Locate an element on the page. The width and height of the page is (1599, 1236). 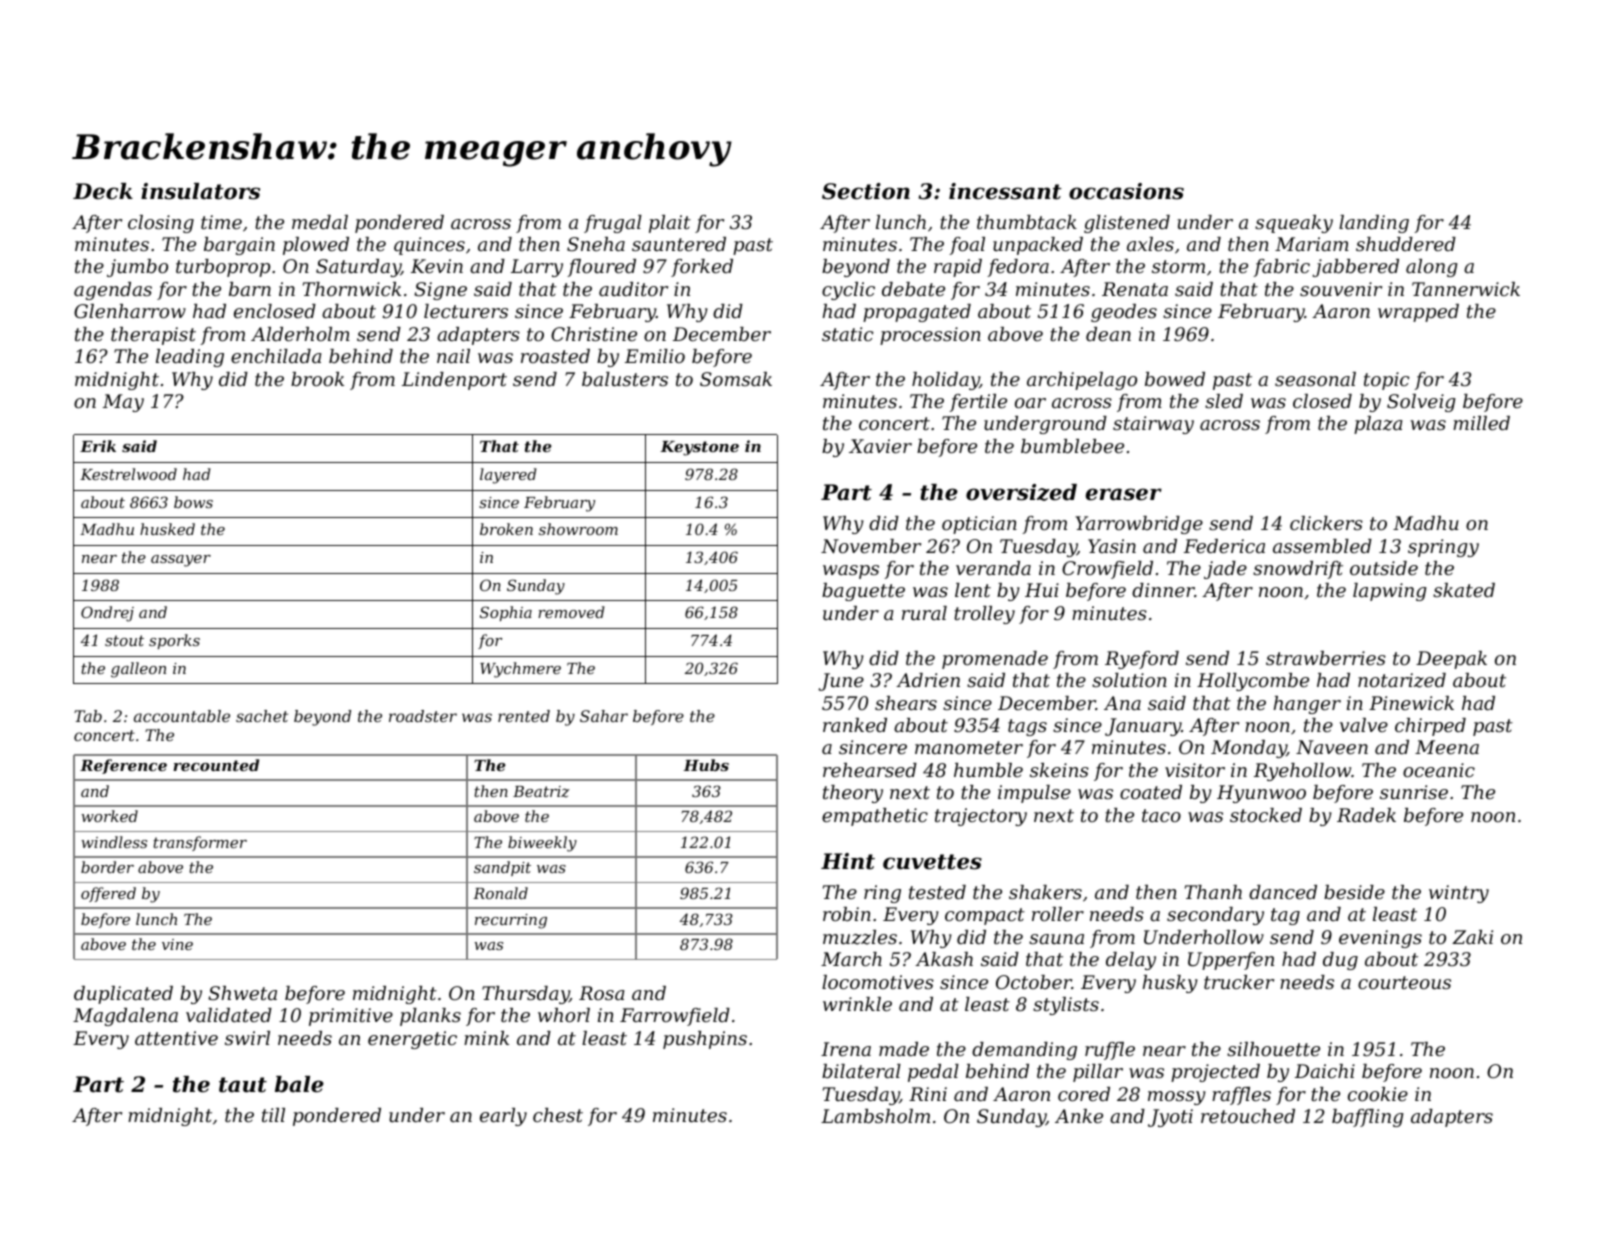
turboprop is located at coordinates (223, 268).
